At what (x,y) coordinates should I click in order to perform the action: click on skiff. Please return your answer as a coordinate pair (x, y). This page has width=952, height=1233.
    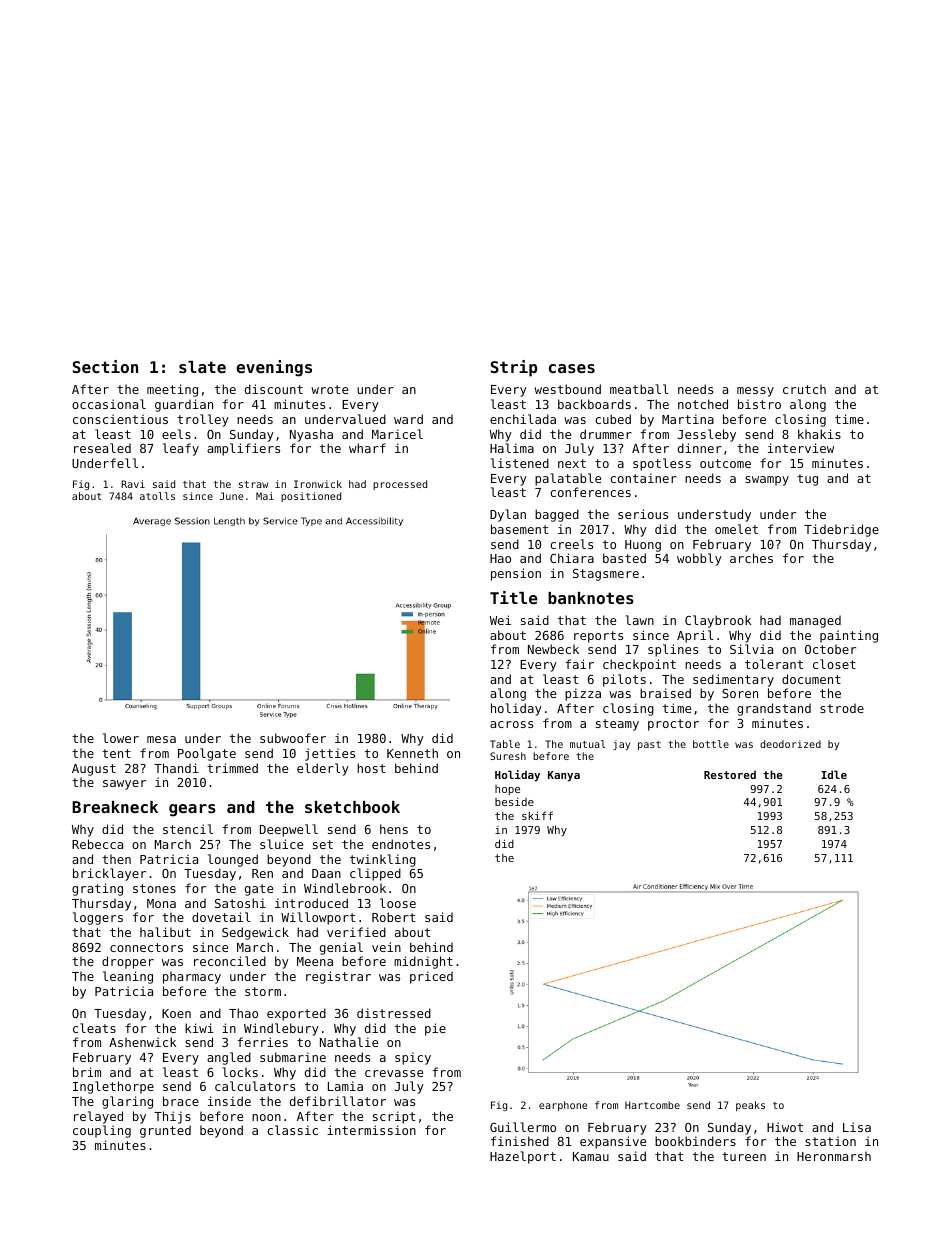
    Looking at the image, I should click on (537, 815).
